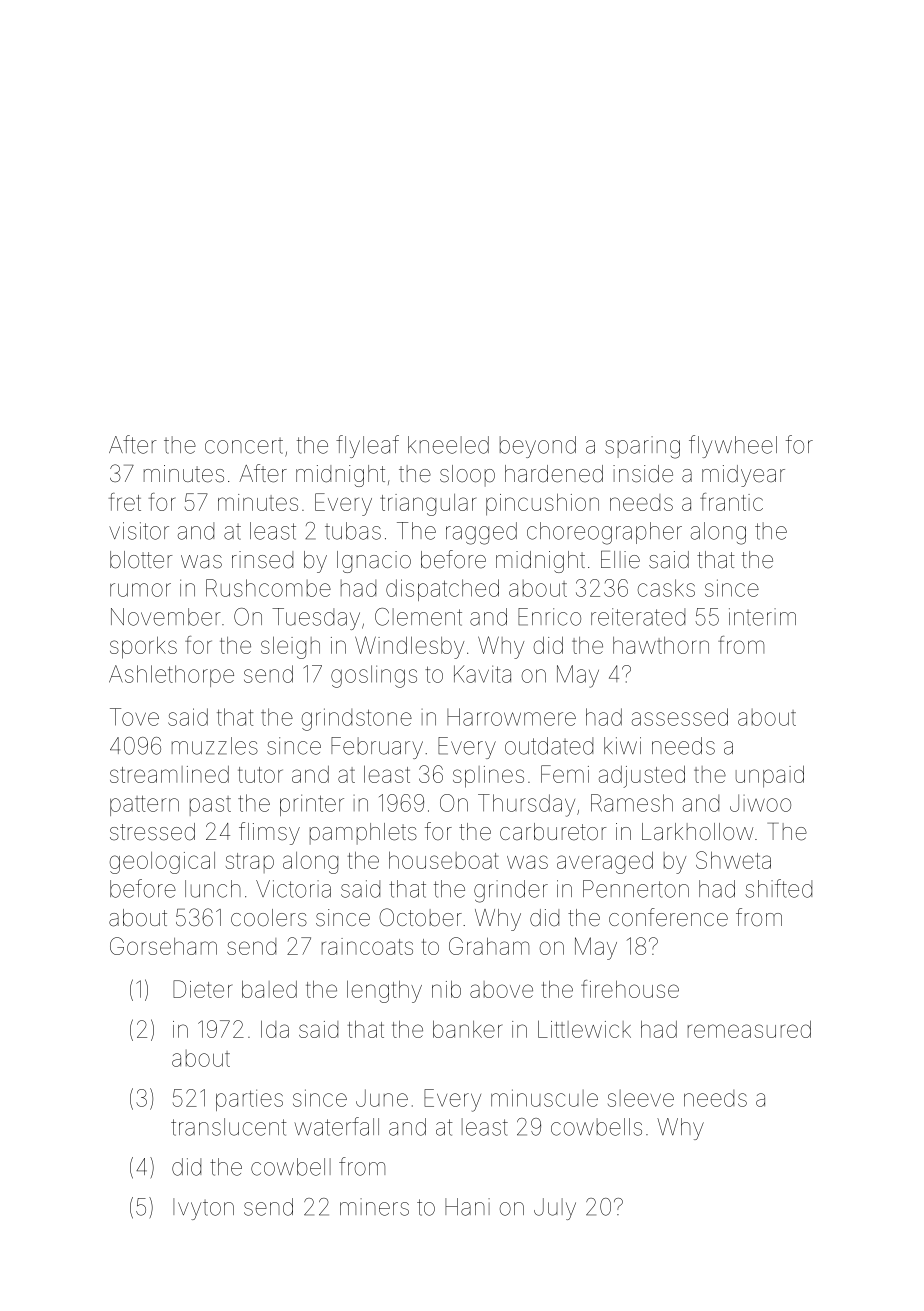  Describe the element at coordinates (260, 775) in the screenshot. I see `tutor` at that location.
